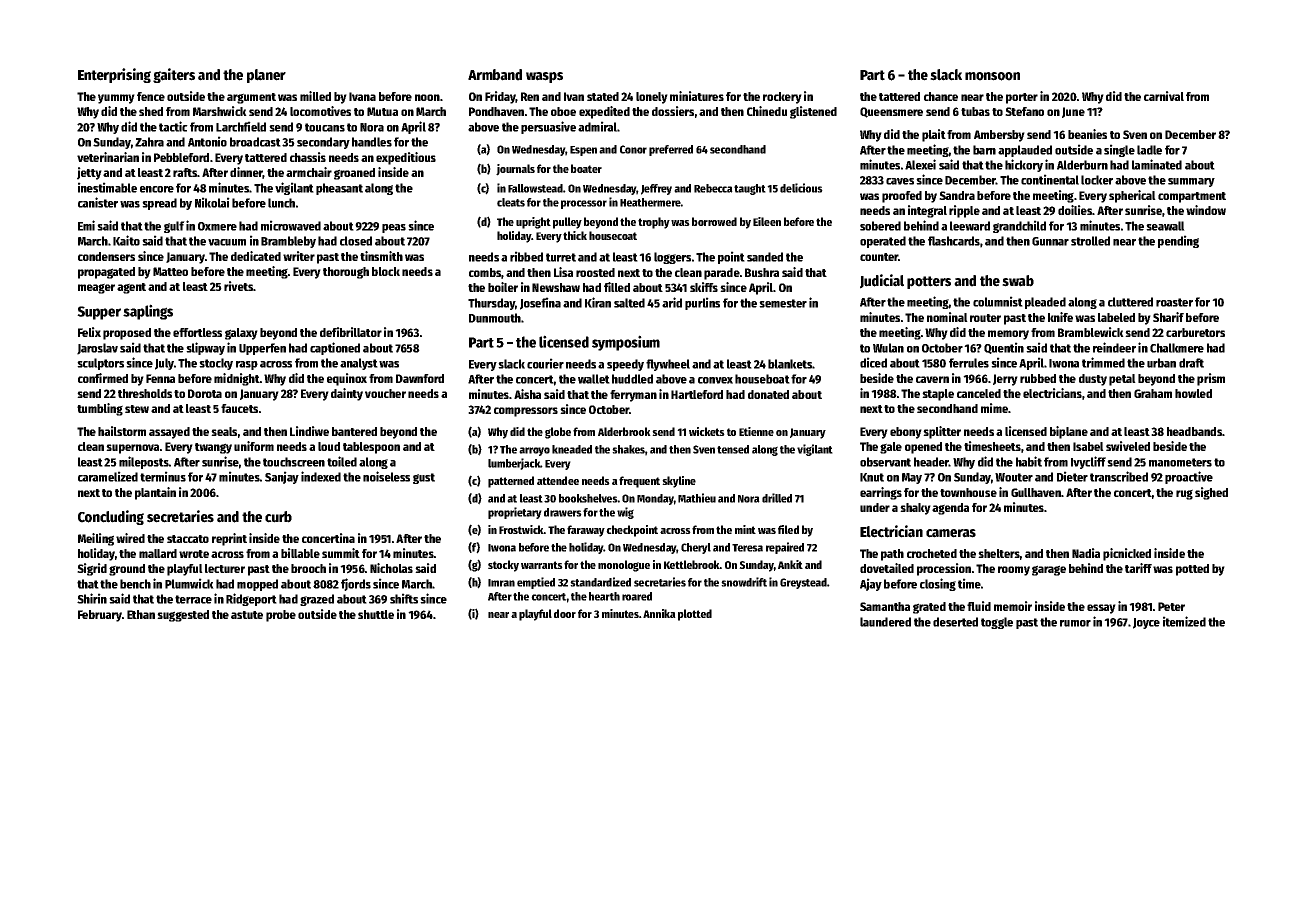 The image size is (1308, 924). I want to click on miniatures, so click(697, 96).
